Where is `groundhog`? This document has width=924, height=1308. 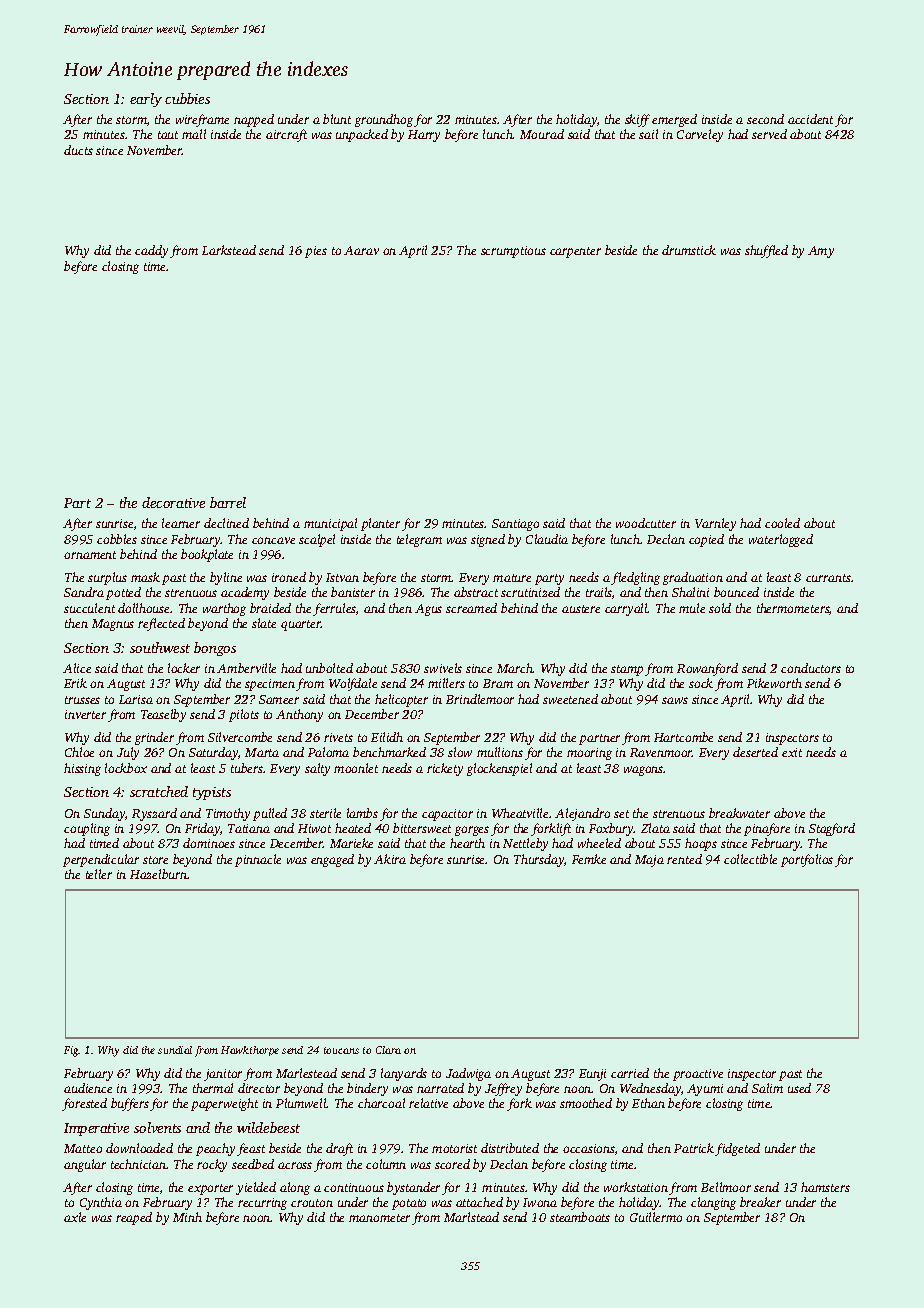
groundhog is located at coordinates (384, 120).
